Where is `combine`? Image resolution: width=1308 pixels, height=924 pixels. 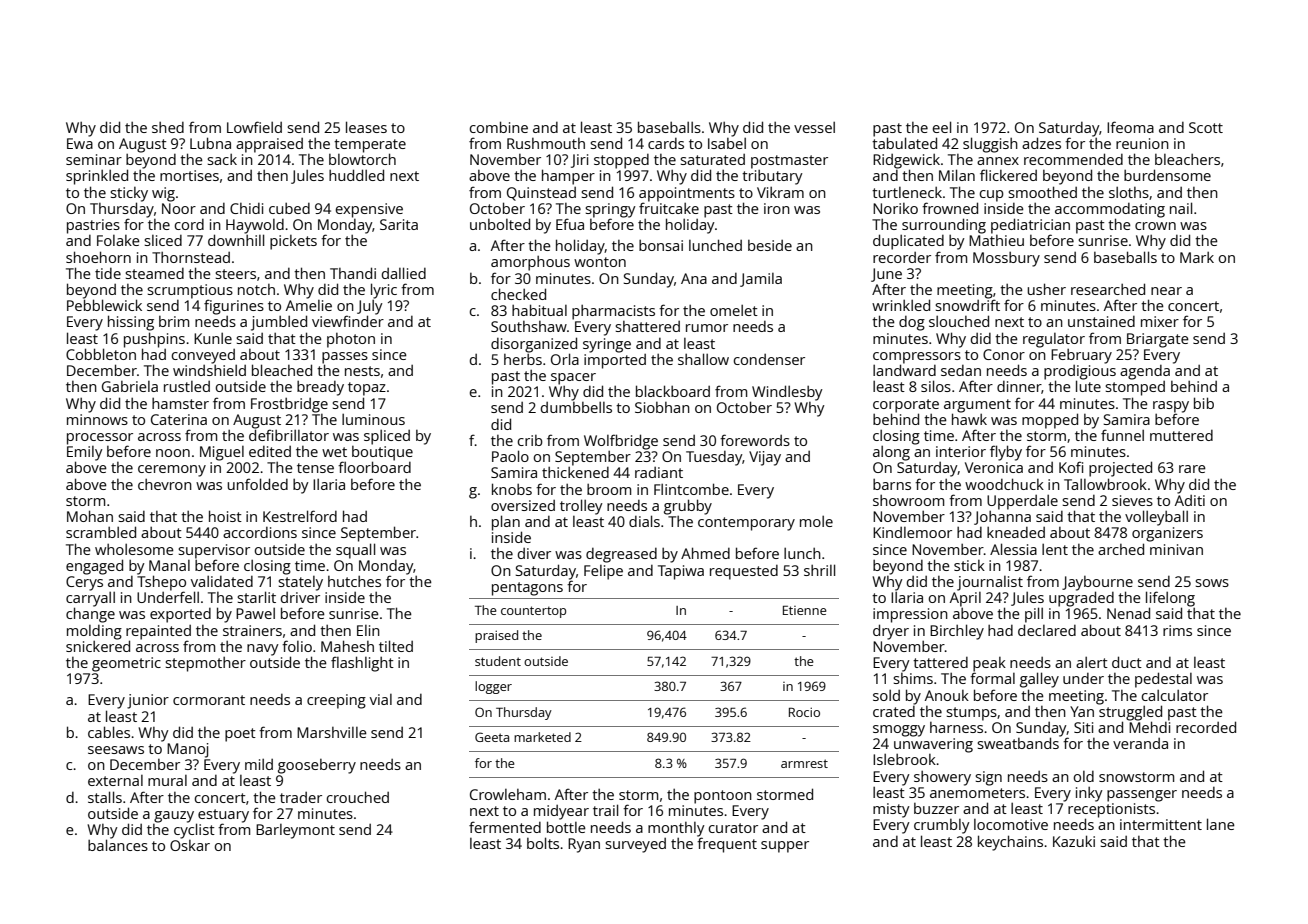
combine is located at coordinates (498, 127).
